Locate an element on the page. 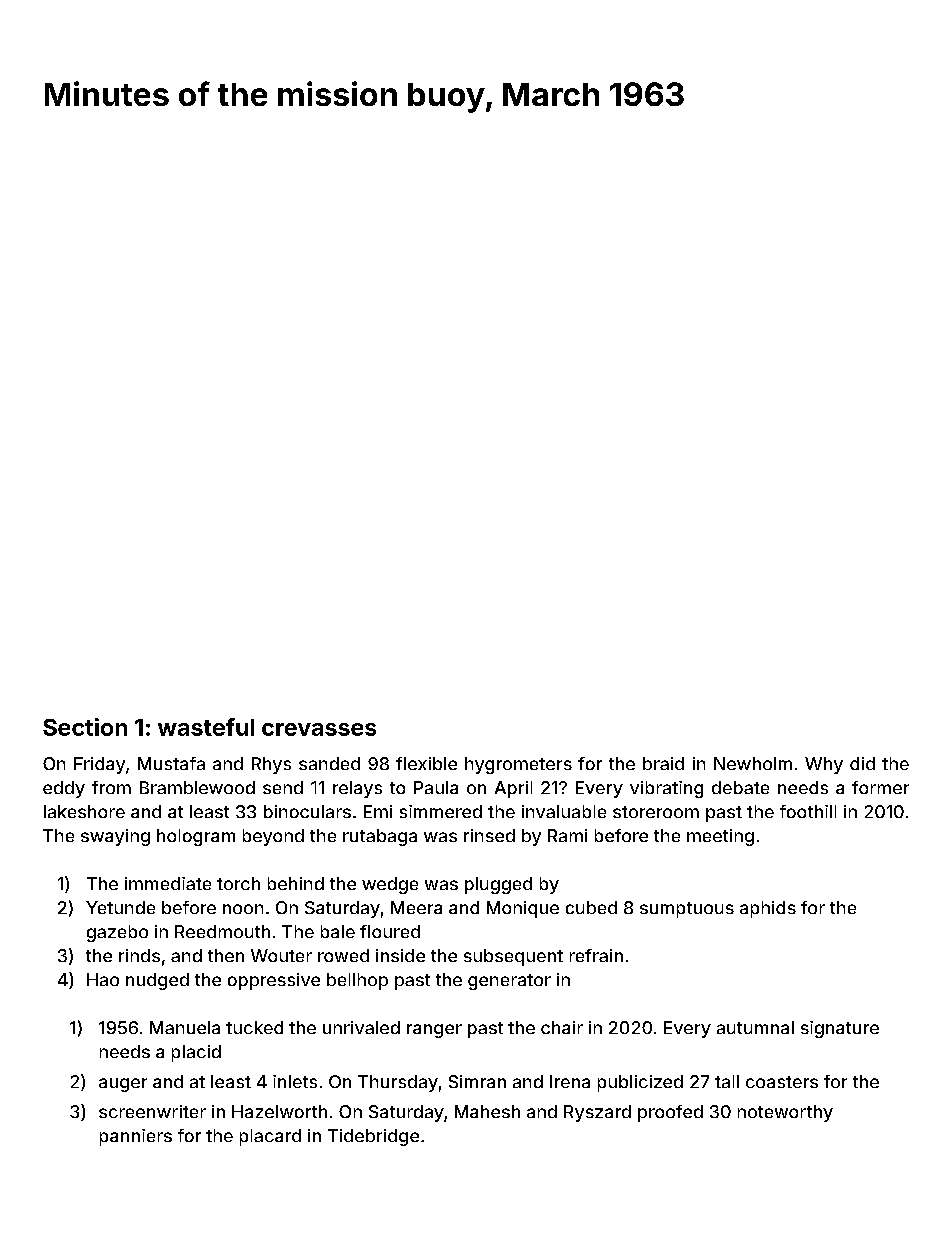 The image size is (952, 1233). noteworthy is located at coordinates (785, 1113).
